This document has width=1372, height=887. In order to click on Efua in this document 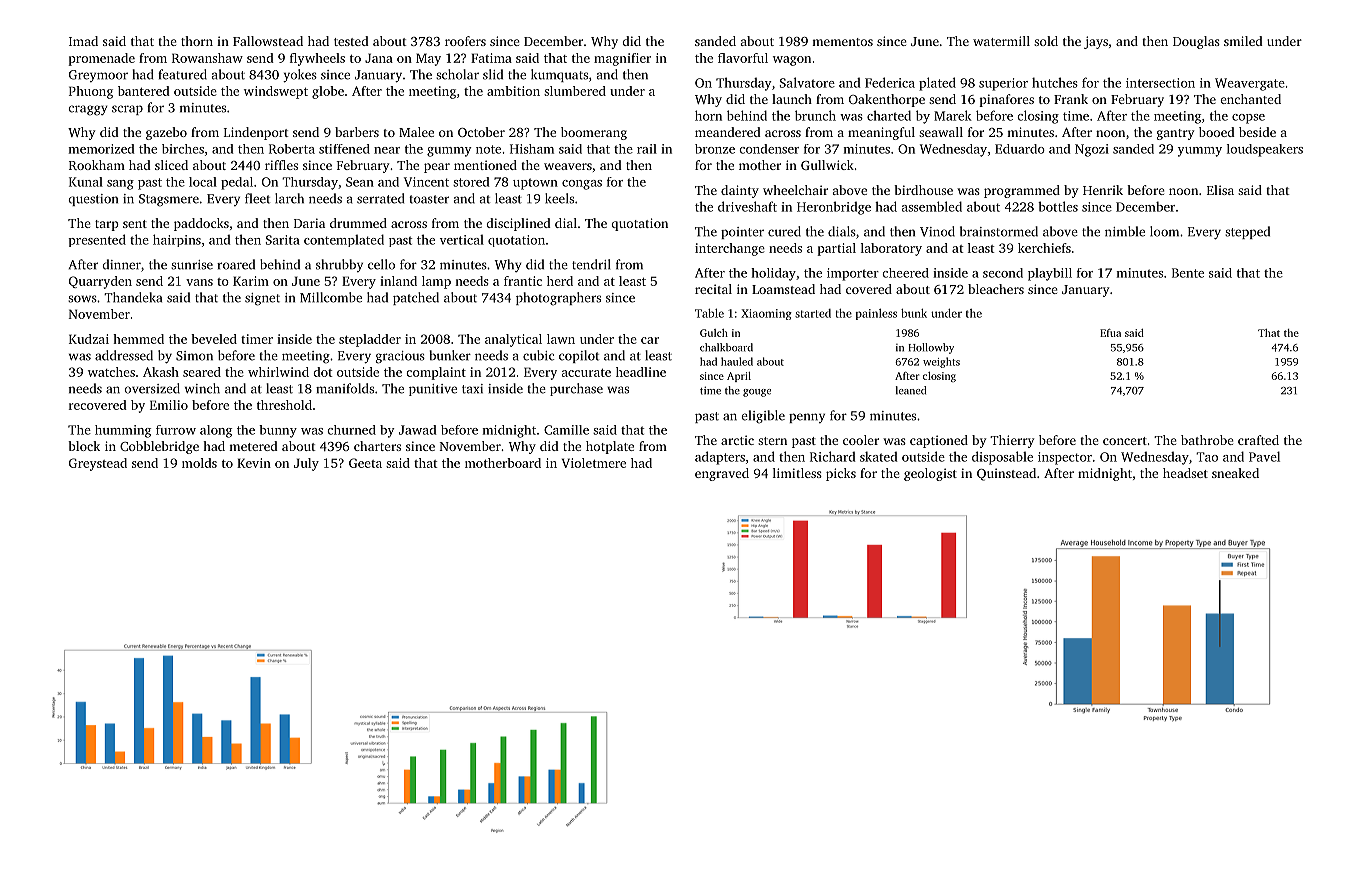, I will do `click(1110, 333)`.
